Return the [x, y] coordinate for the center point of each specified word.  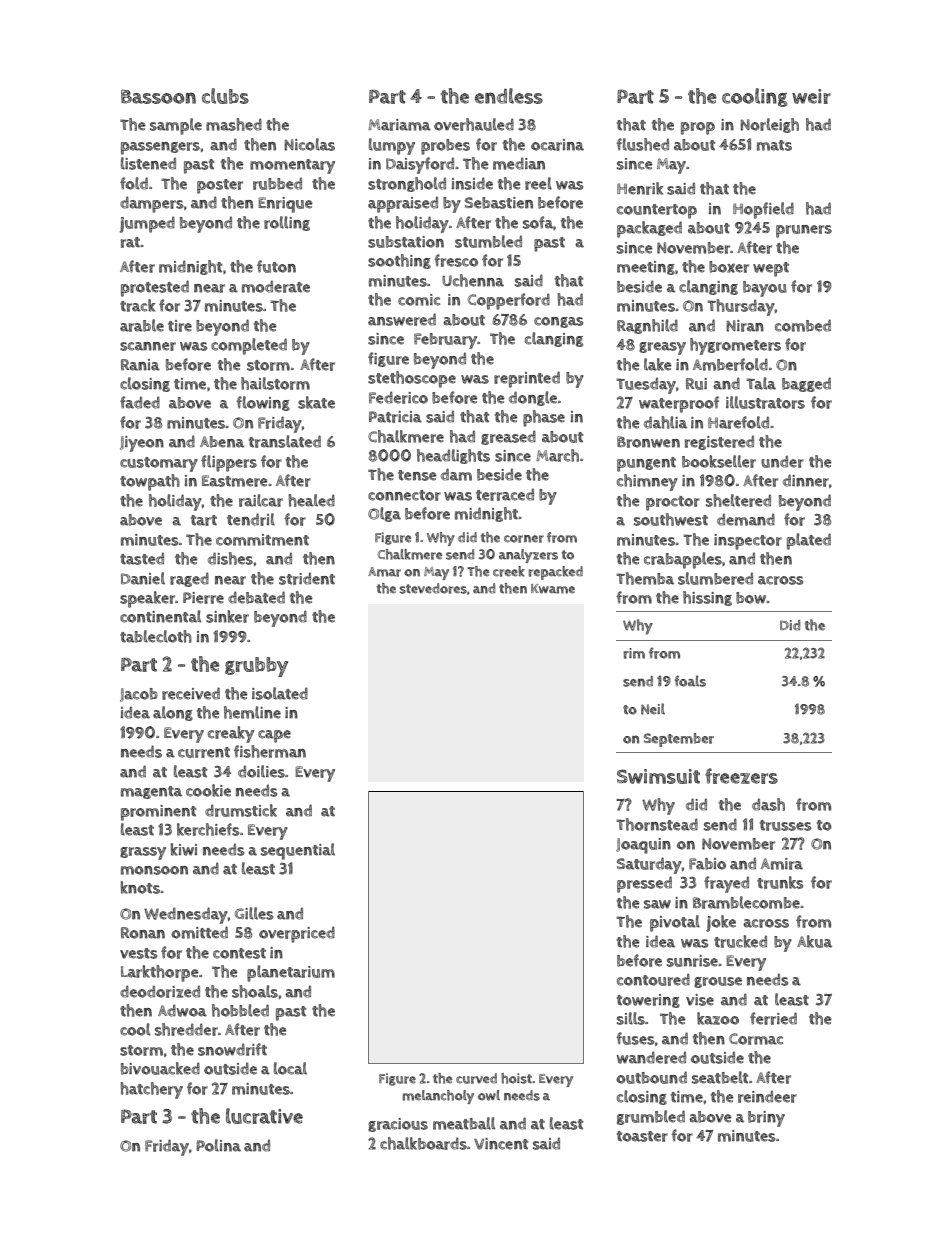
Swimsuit [658, 776]
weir [811, 96]
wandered [651, 1057]
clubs [225, 96]
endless [509, 96]
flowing [263, 403]
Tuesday [646, 385]
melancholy [438, 1097]
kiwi [184, 849]
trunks [780, 882]
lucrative [264, 1116]
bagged [806, 384]
